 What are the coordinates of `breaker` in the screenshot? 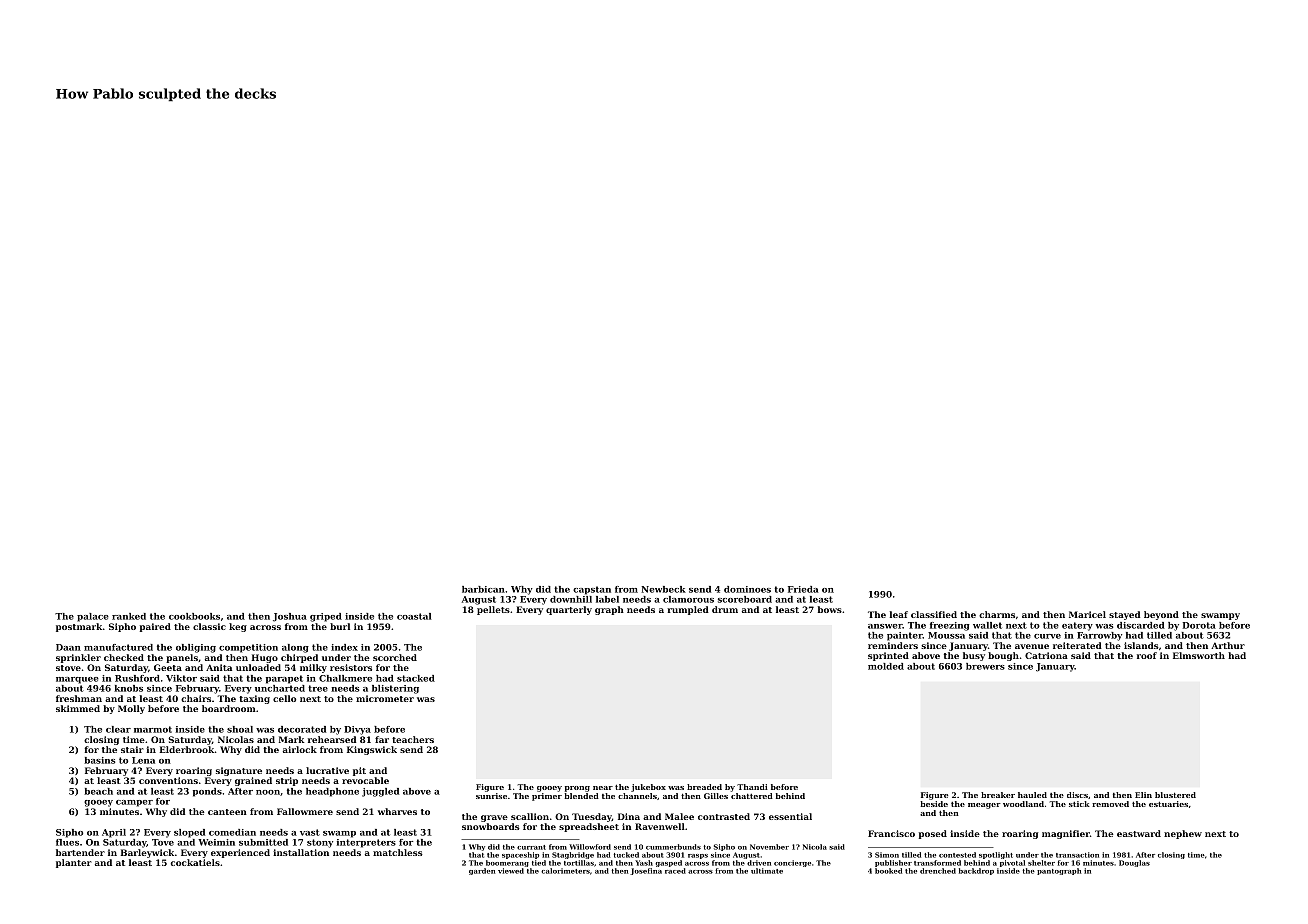 It's located at (998, 795).
